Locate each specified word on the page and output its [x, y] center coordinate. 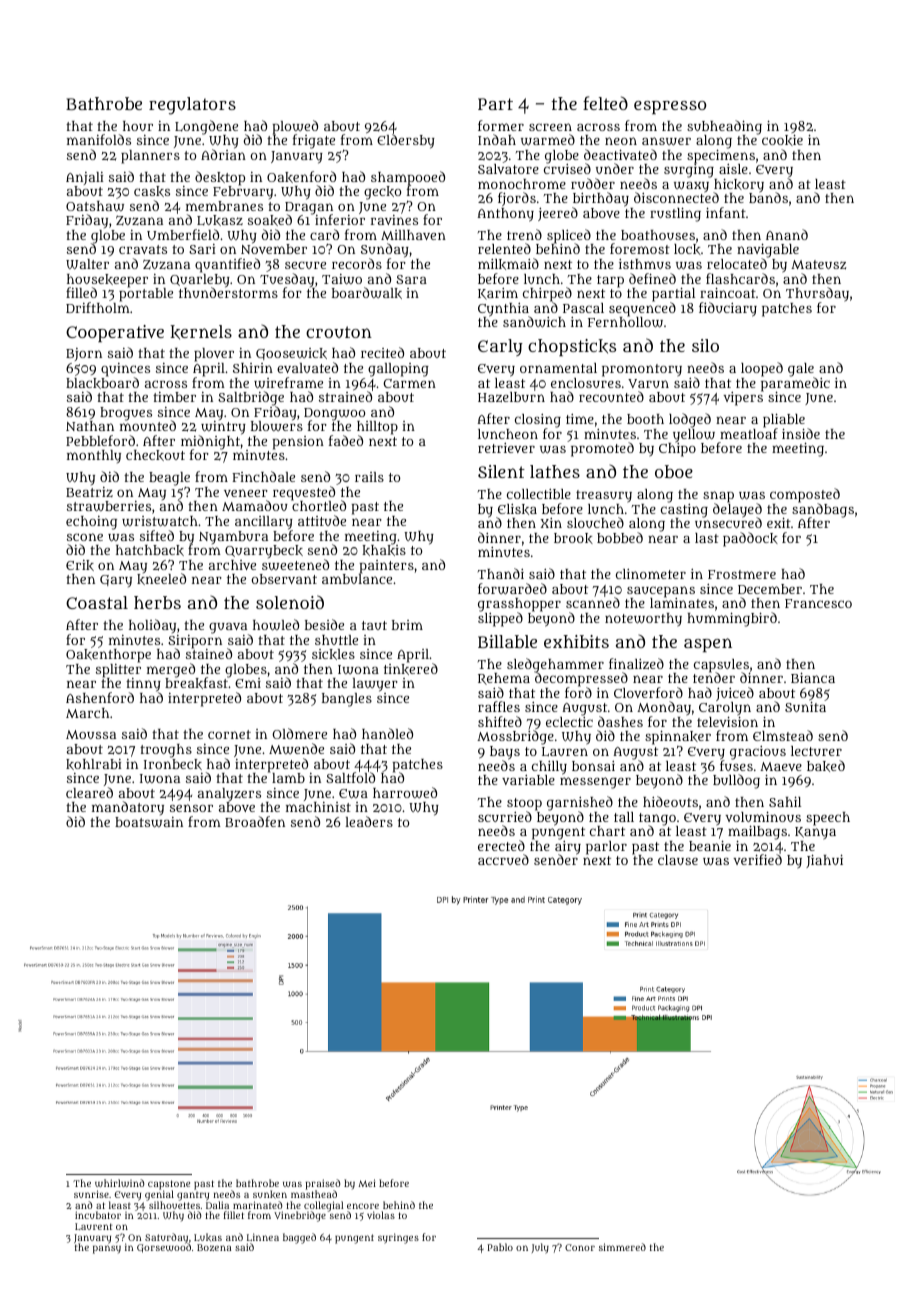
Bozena [214, 1247]
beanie [710, 846]
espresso [670, 107]
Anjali [84, 178]
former [501, 125]
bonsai [593, 766]
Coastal [97, 602]
